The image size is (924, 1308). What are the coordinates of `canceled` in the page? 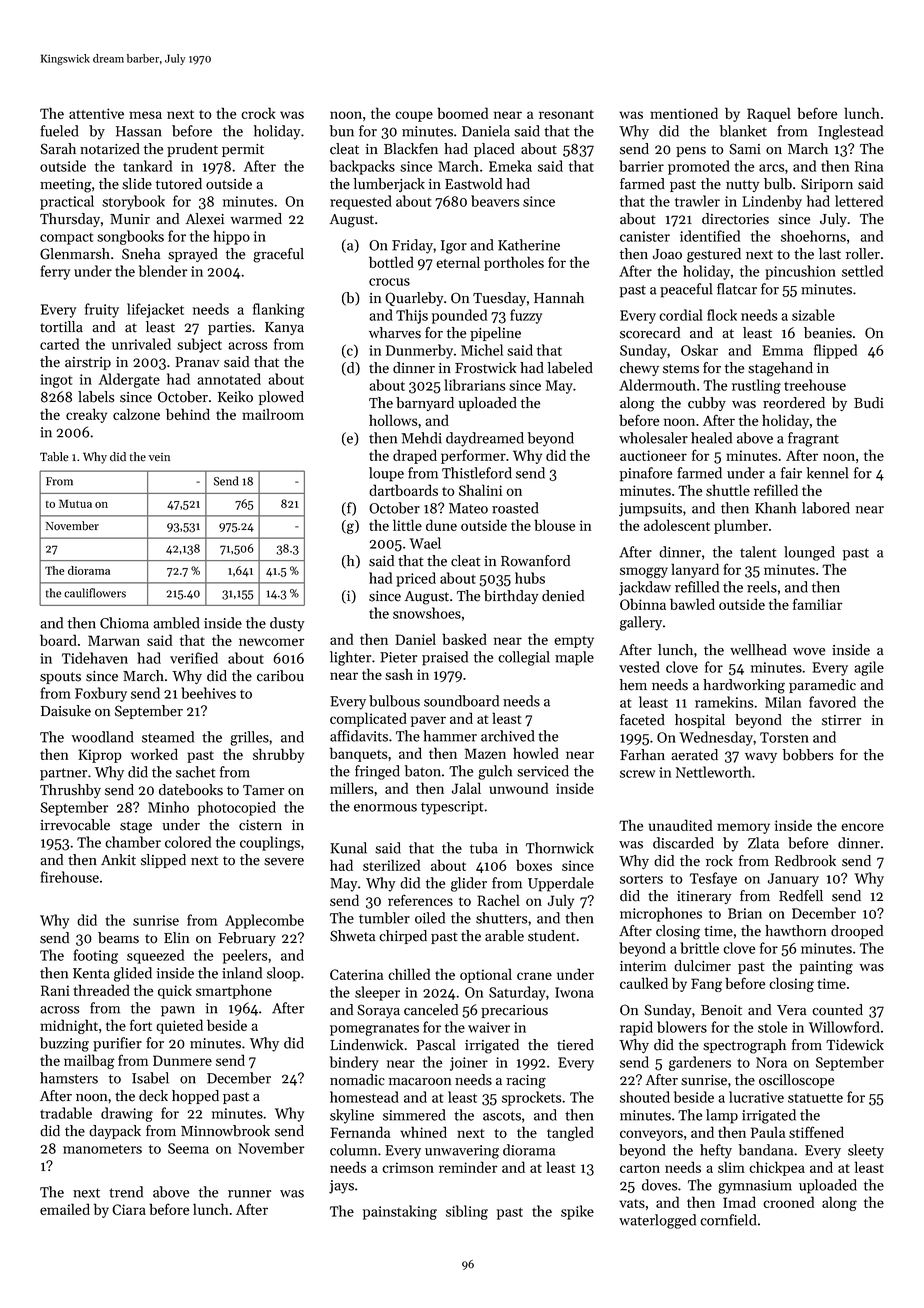 It's located at (431, 1010).
